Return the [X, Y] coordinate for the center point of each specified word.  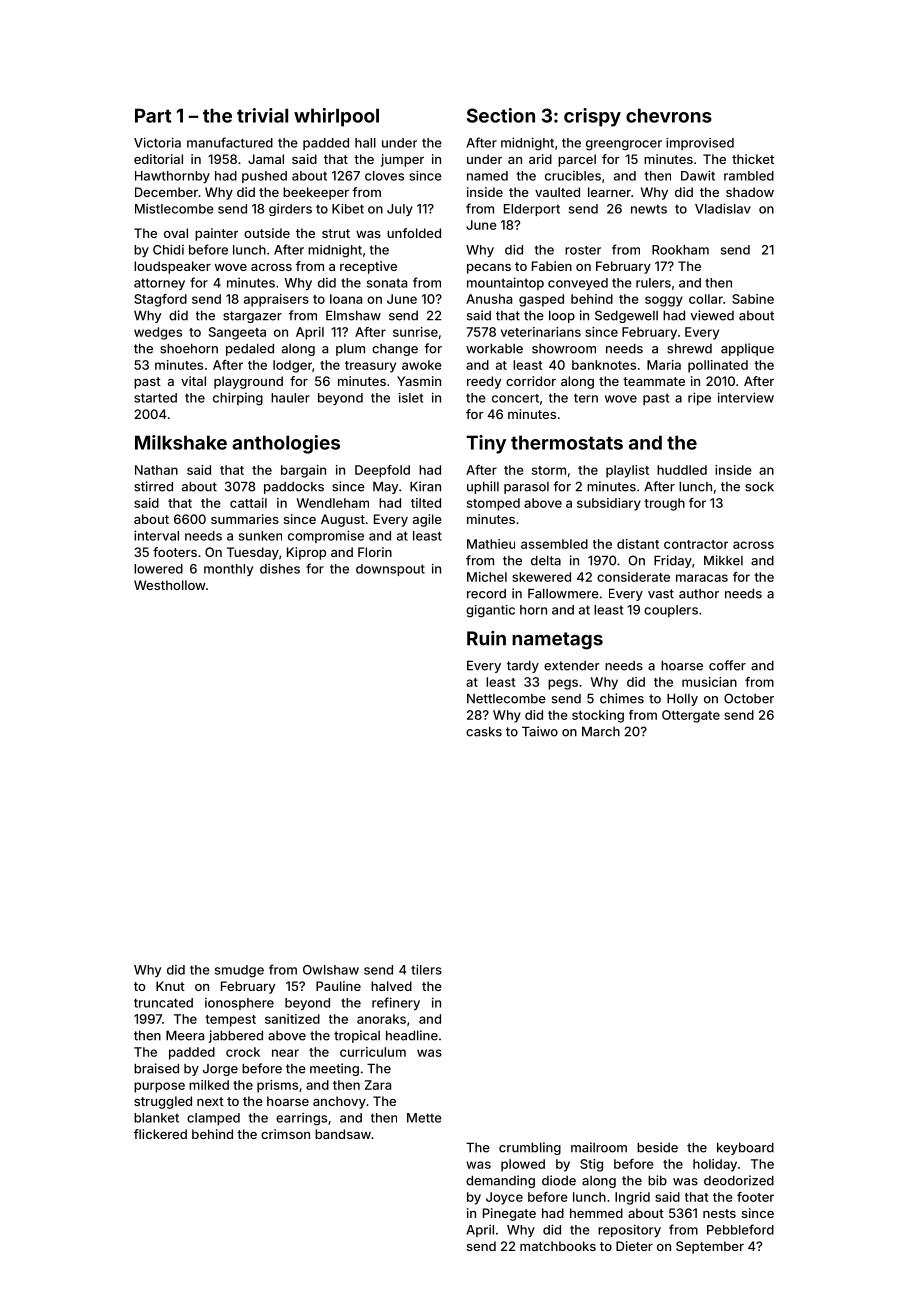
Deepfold [382, 471]
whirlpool [336, 117]
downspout [390, 570]
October [749, 698]
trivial [262, 115]
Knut [170, 986]
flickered [160, 1134]
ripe [699, 398]
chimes [622, 698]
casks [484, 731]
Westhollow [170, 585]
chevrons [669, 115]
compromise [326, 536]
